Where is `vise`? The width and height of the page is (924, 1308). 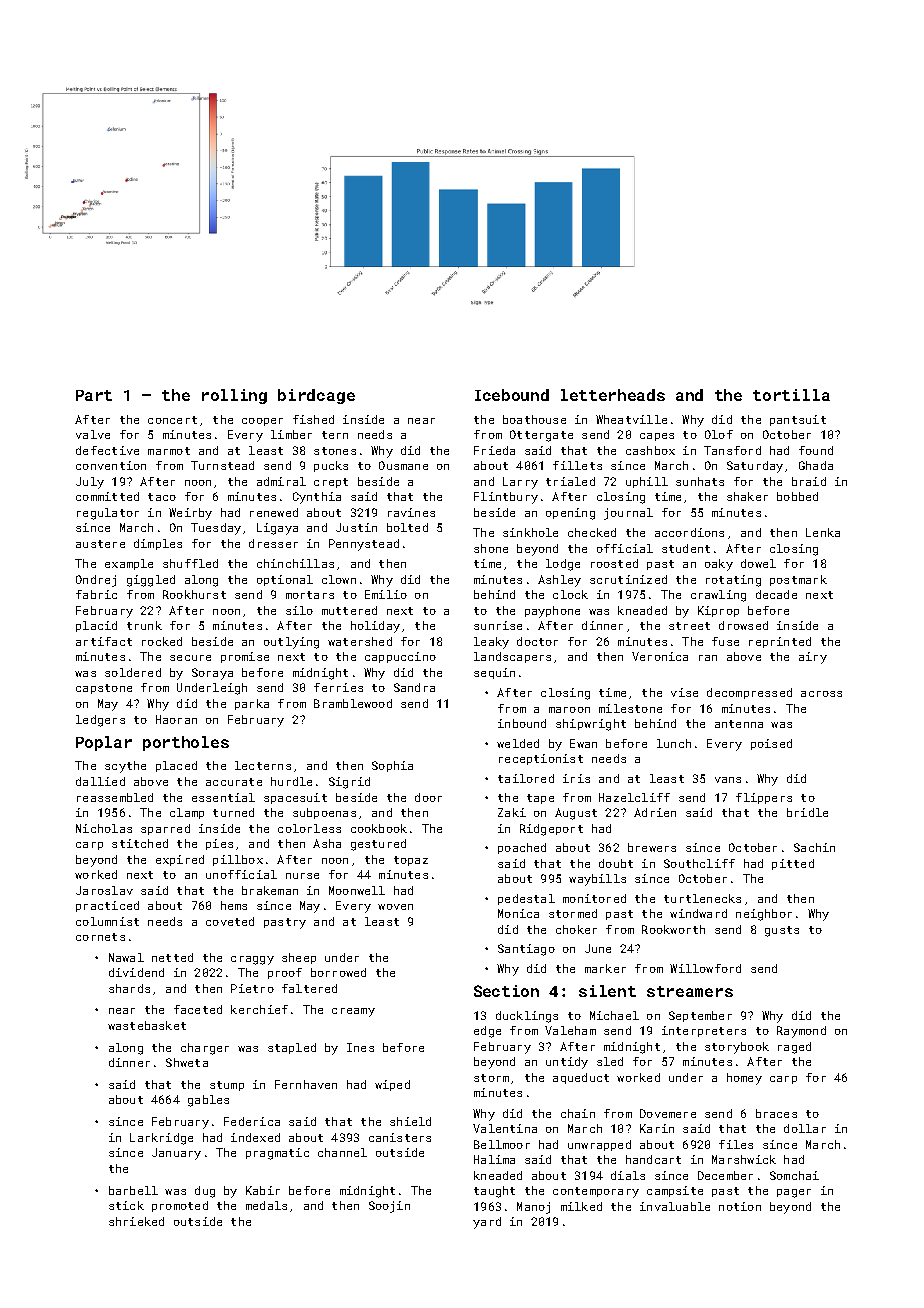 vise is located at coordinates (684, 692).
